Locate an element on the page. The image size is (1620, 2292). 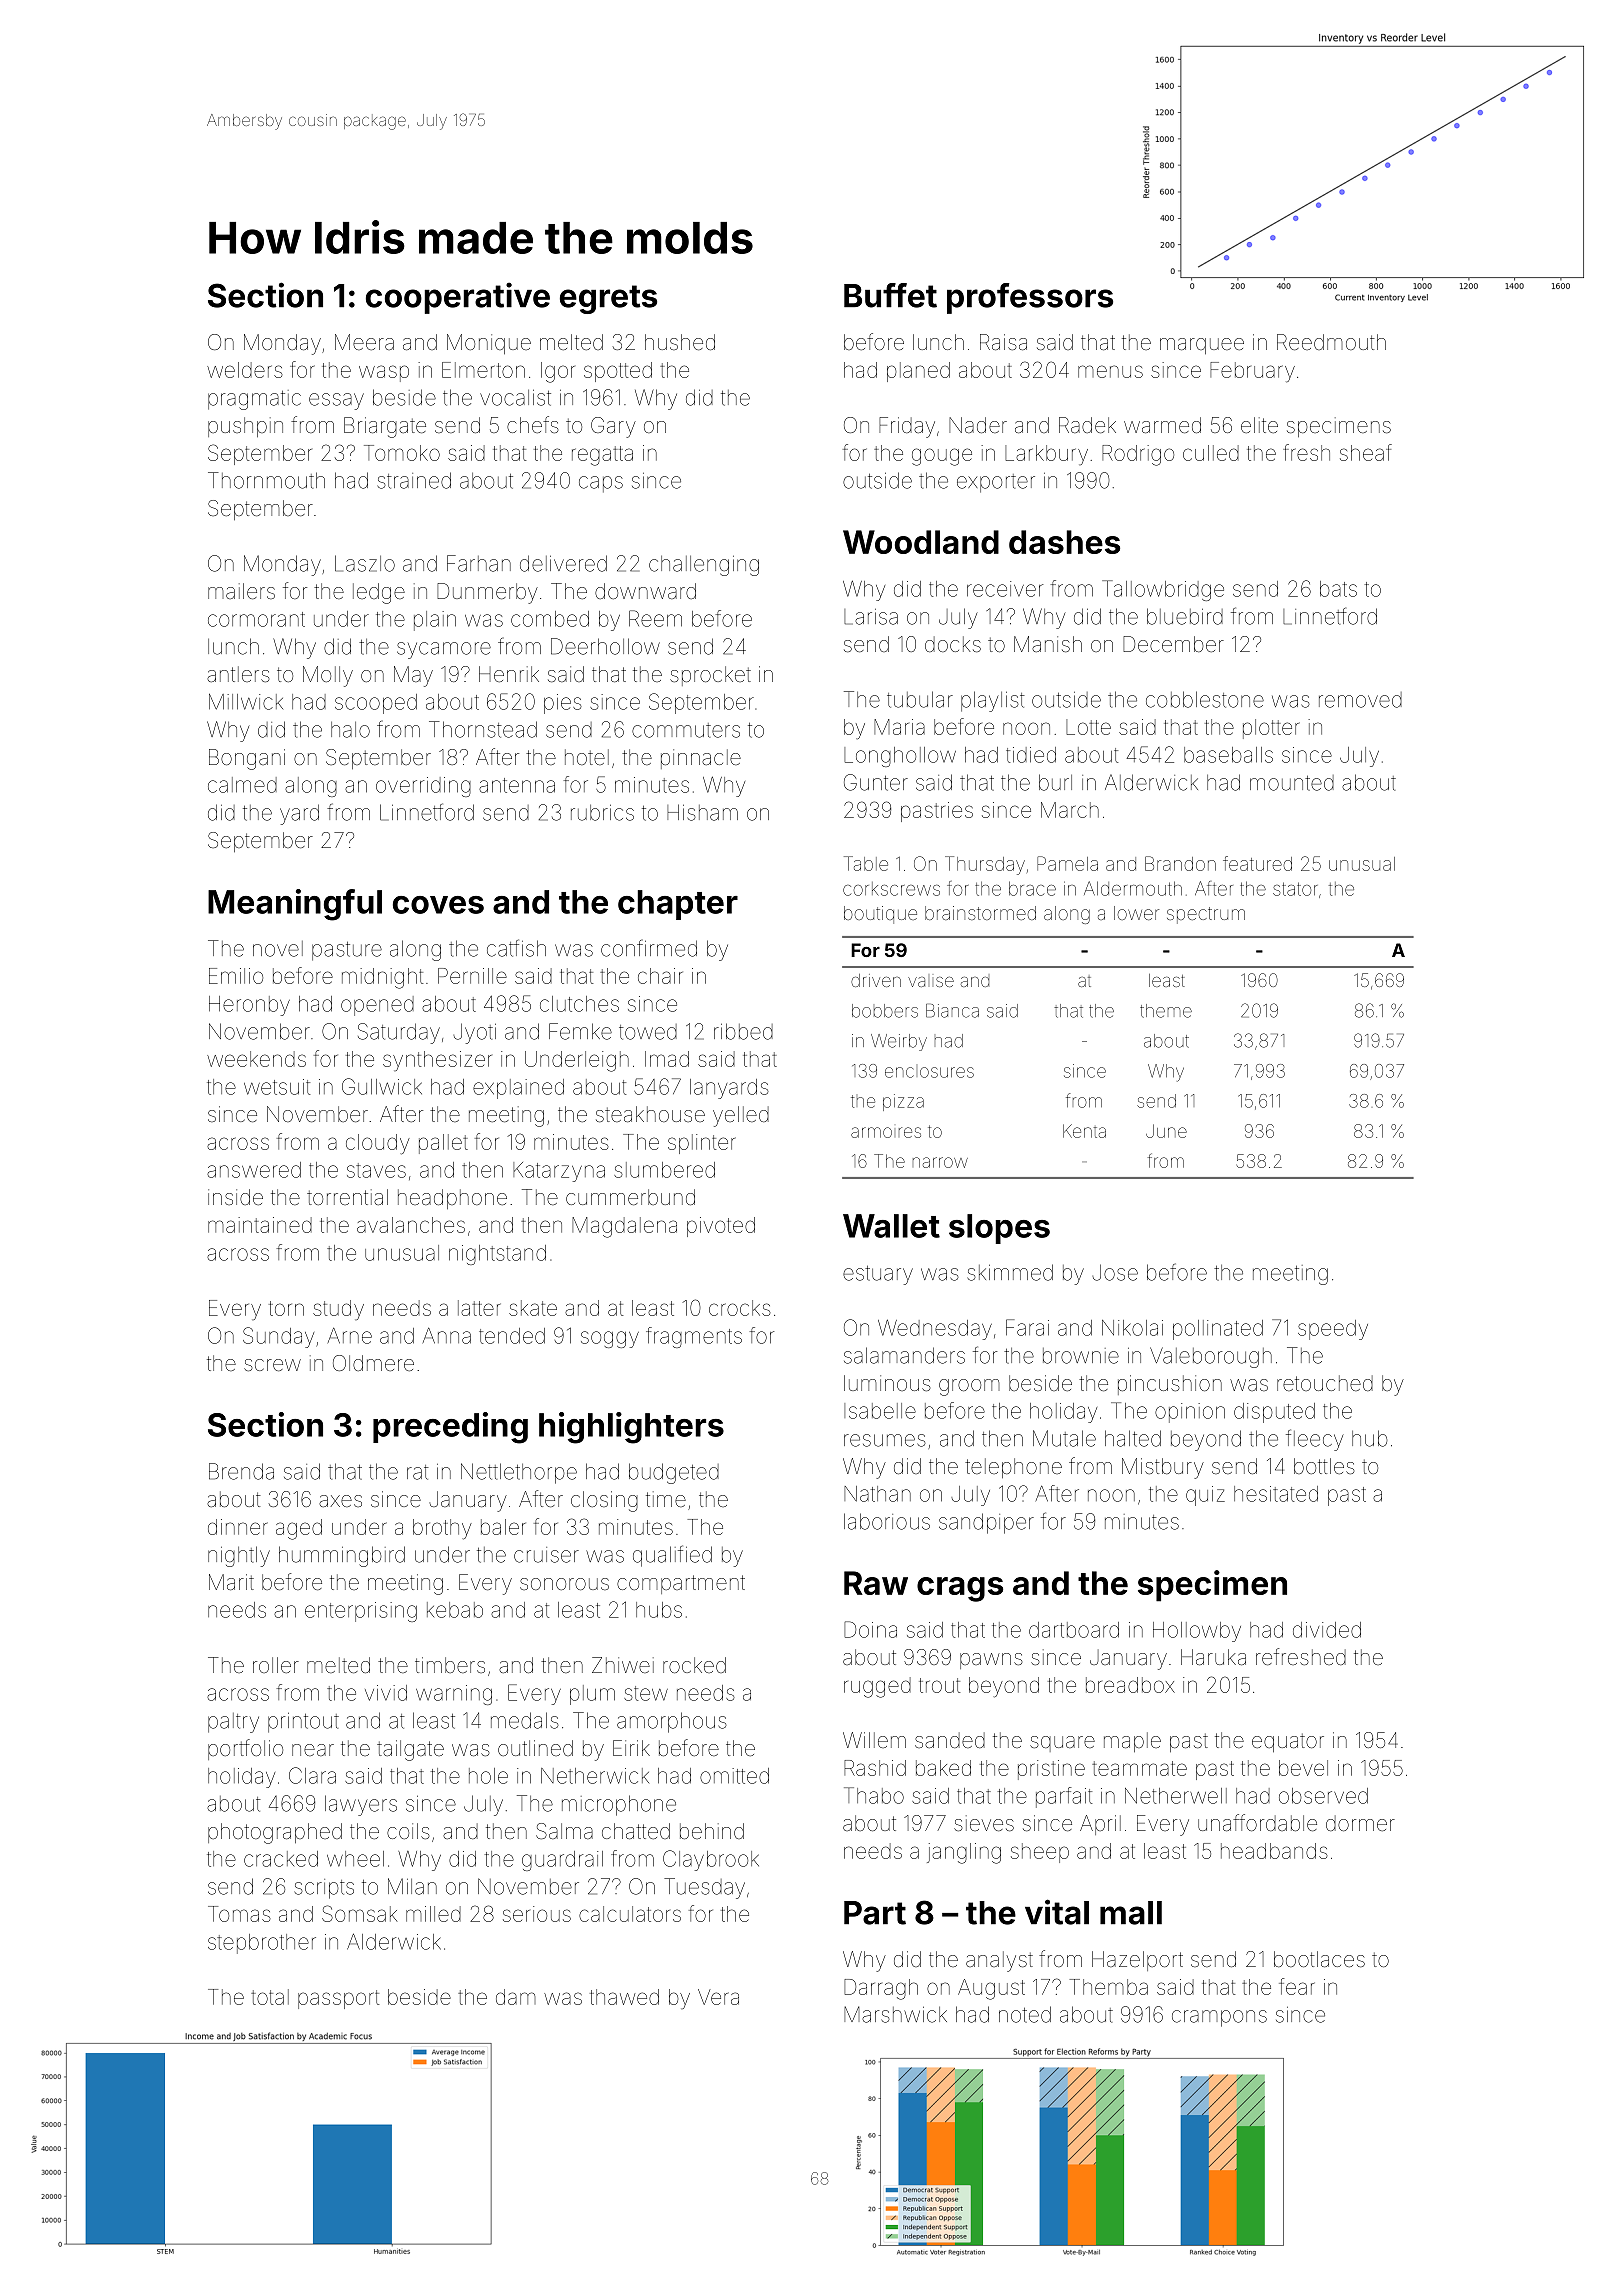
Gullwick is located at coordinates (382, 1086).
